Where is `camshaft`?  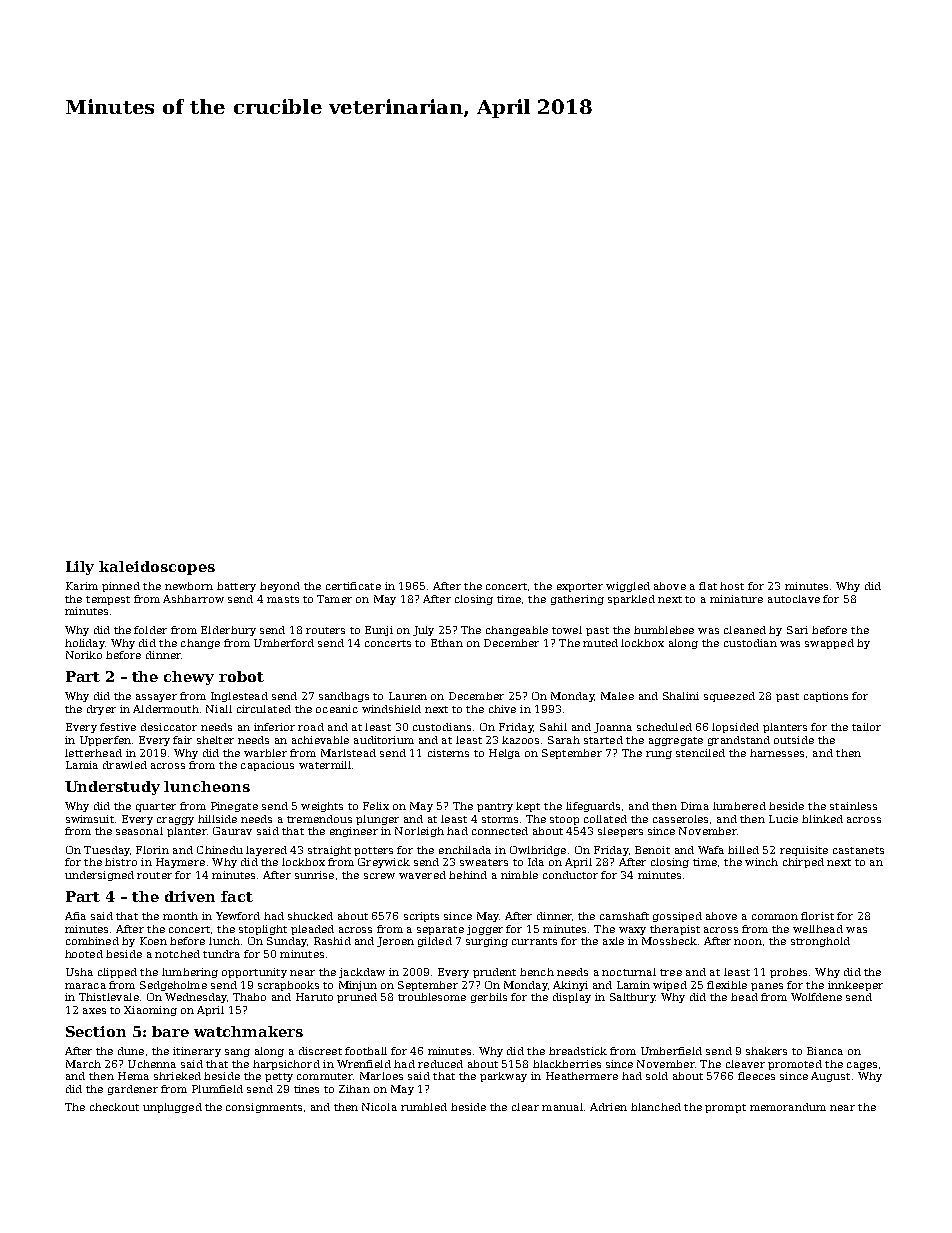
camshaft is located at coordinates (624, 916).
